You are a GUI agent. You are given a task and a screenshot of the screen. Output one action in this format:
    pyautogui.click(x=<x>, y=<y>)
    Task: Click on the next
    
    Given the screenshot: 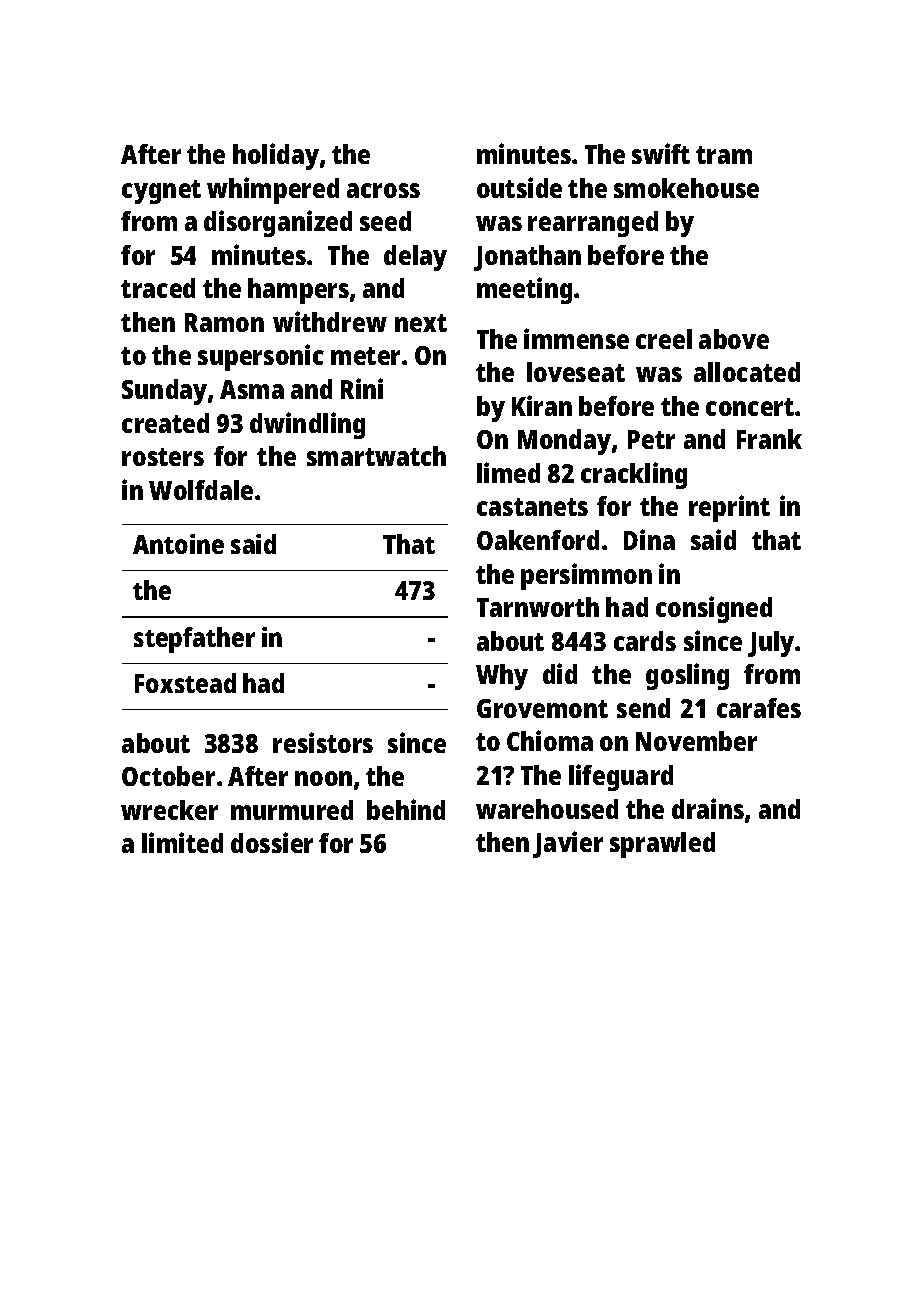 What is the action you would take?
    pyautogui.click(x=421, y=323)
